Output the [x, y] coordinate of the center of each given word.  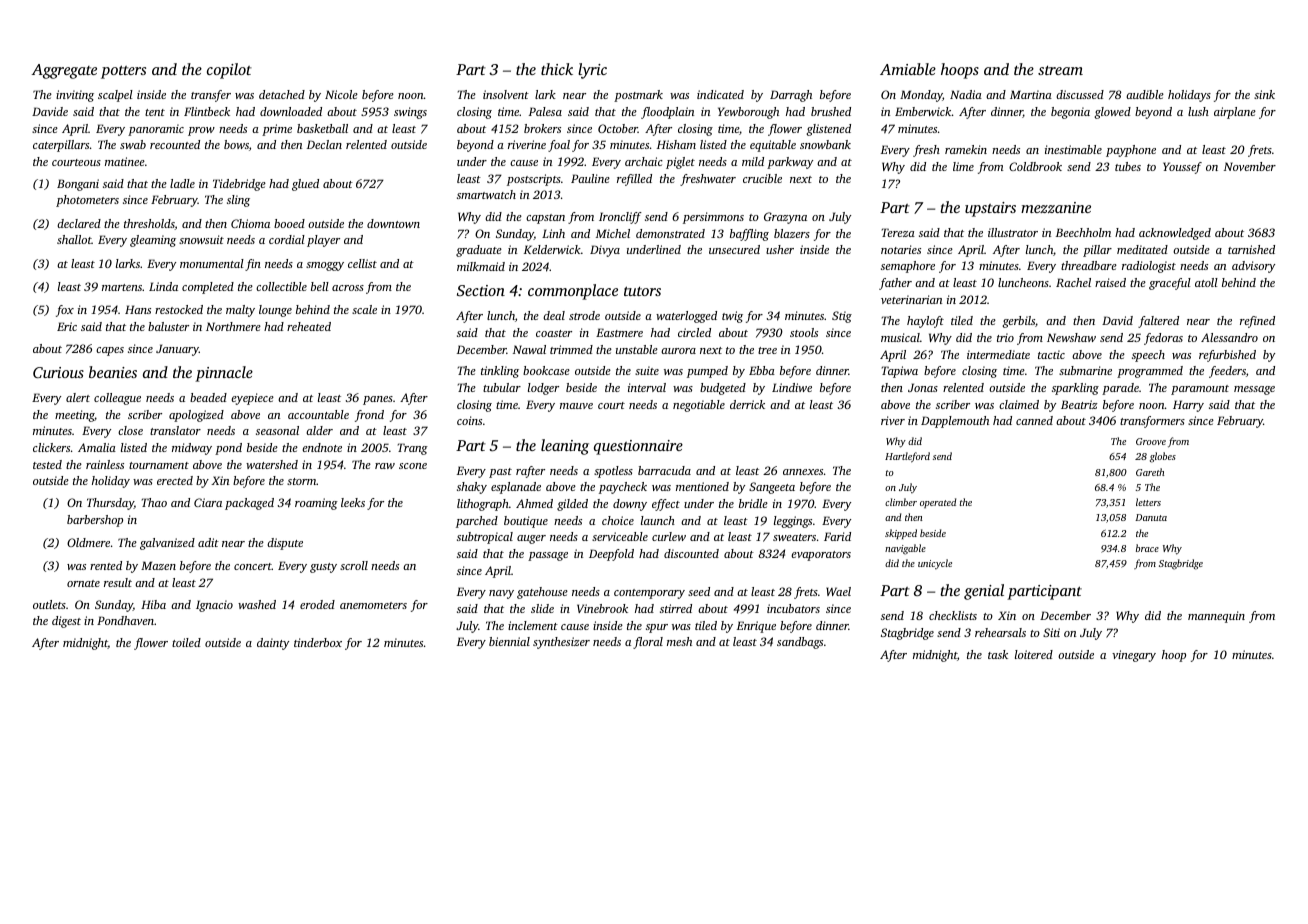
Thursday [110, 504]
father [895, 284]
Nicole [341, 94]
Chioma [250, 223]
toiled [186, 642]
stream [1060, 70]
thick [557, 69]
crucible [762, 178]
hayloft [925, 322]
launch [658, 520]
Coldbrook [1035, 166]
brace [1147, 548]
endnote [322, 447]
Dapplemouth [955, 422]
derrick [747, 404]
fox [65, 311]
